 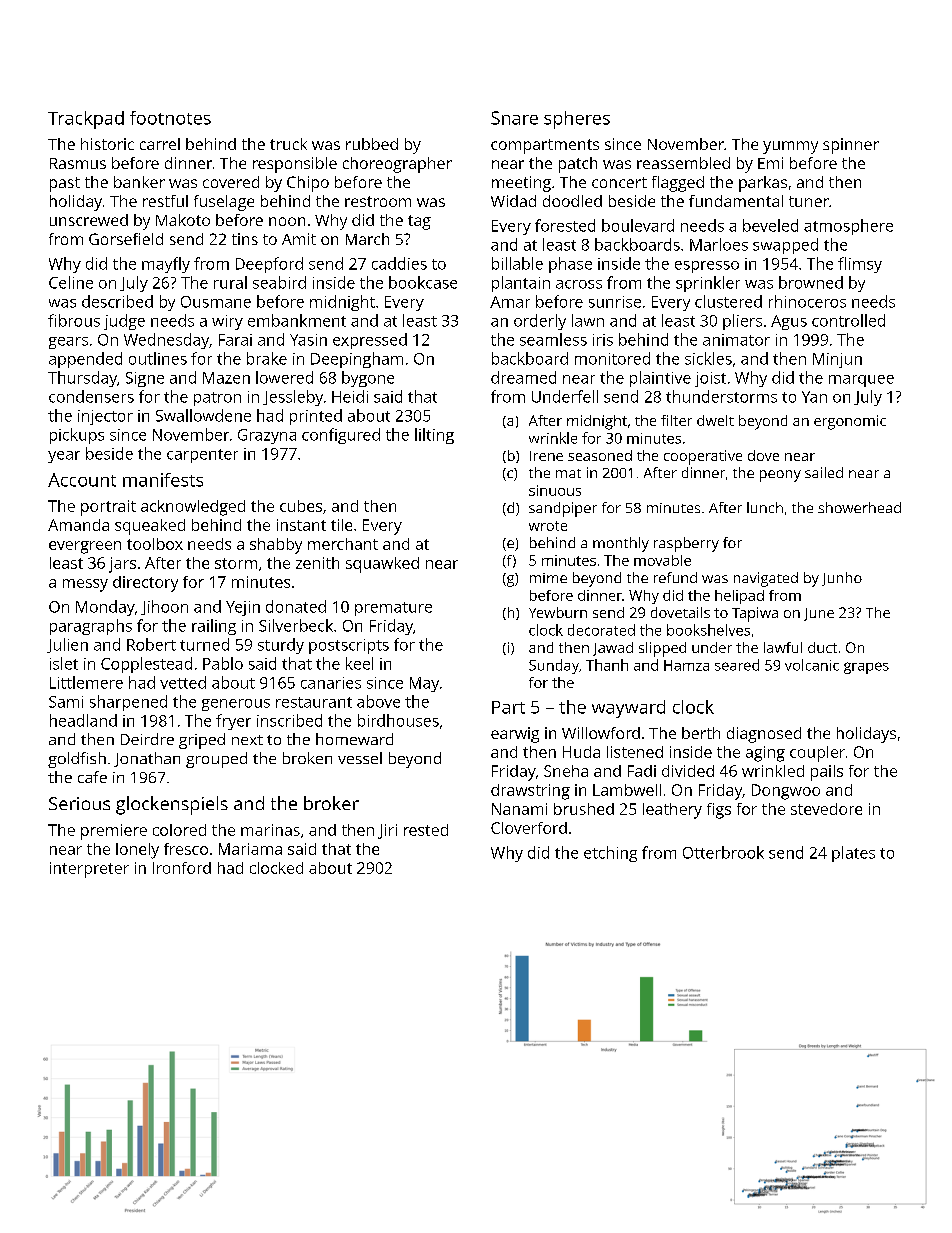 What do you see at coordinates (603, 340) in the screenshot?
I see `iris` at bounding box center [603, 340].
